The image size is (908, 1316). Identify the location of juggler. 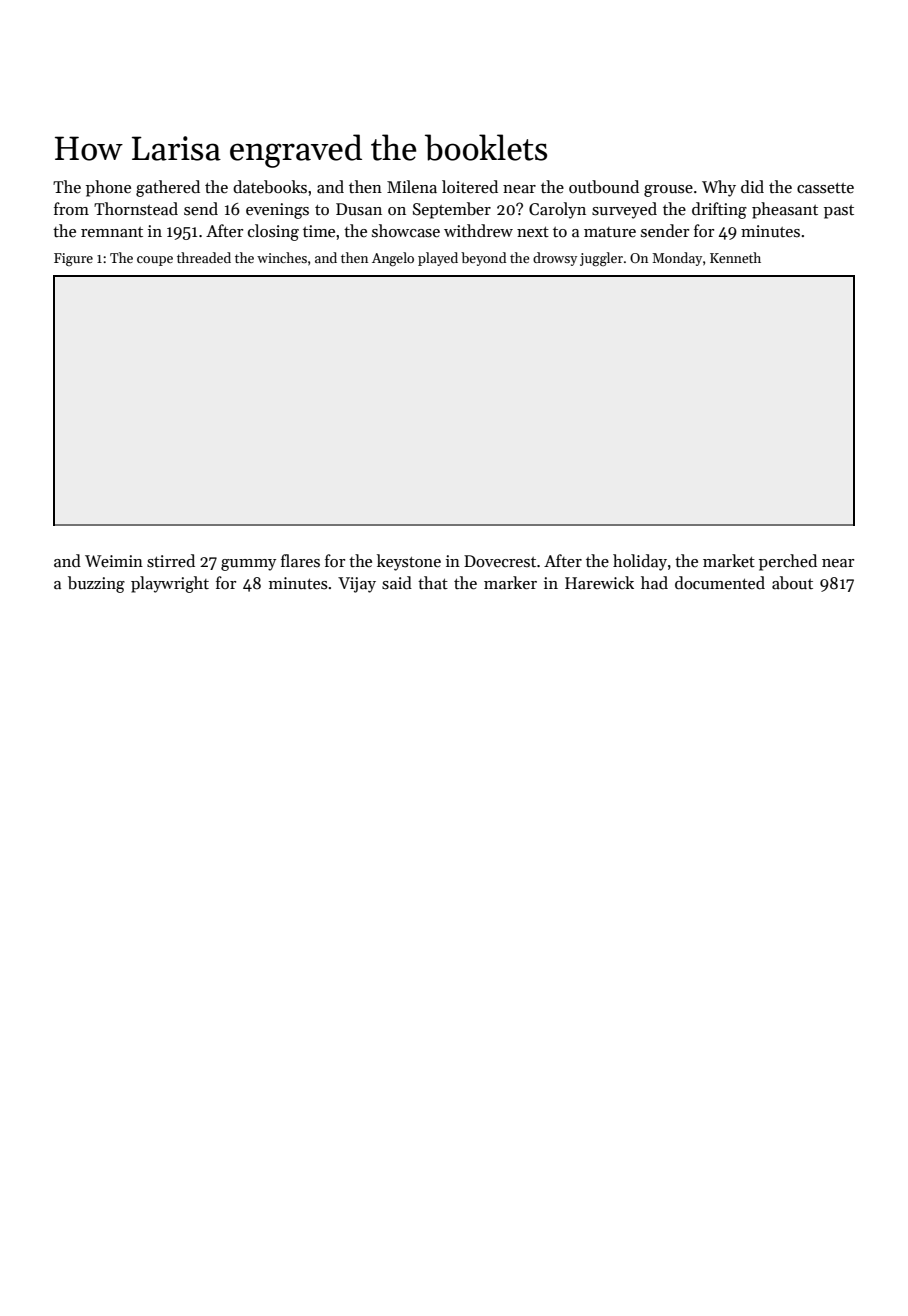
(601, 259).
